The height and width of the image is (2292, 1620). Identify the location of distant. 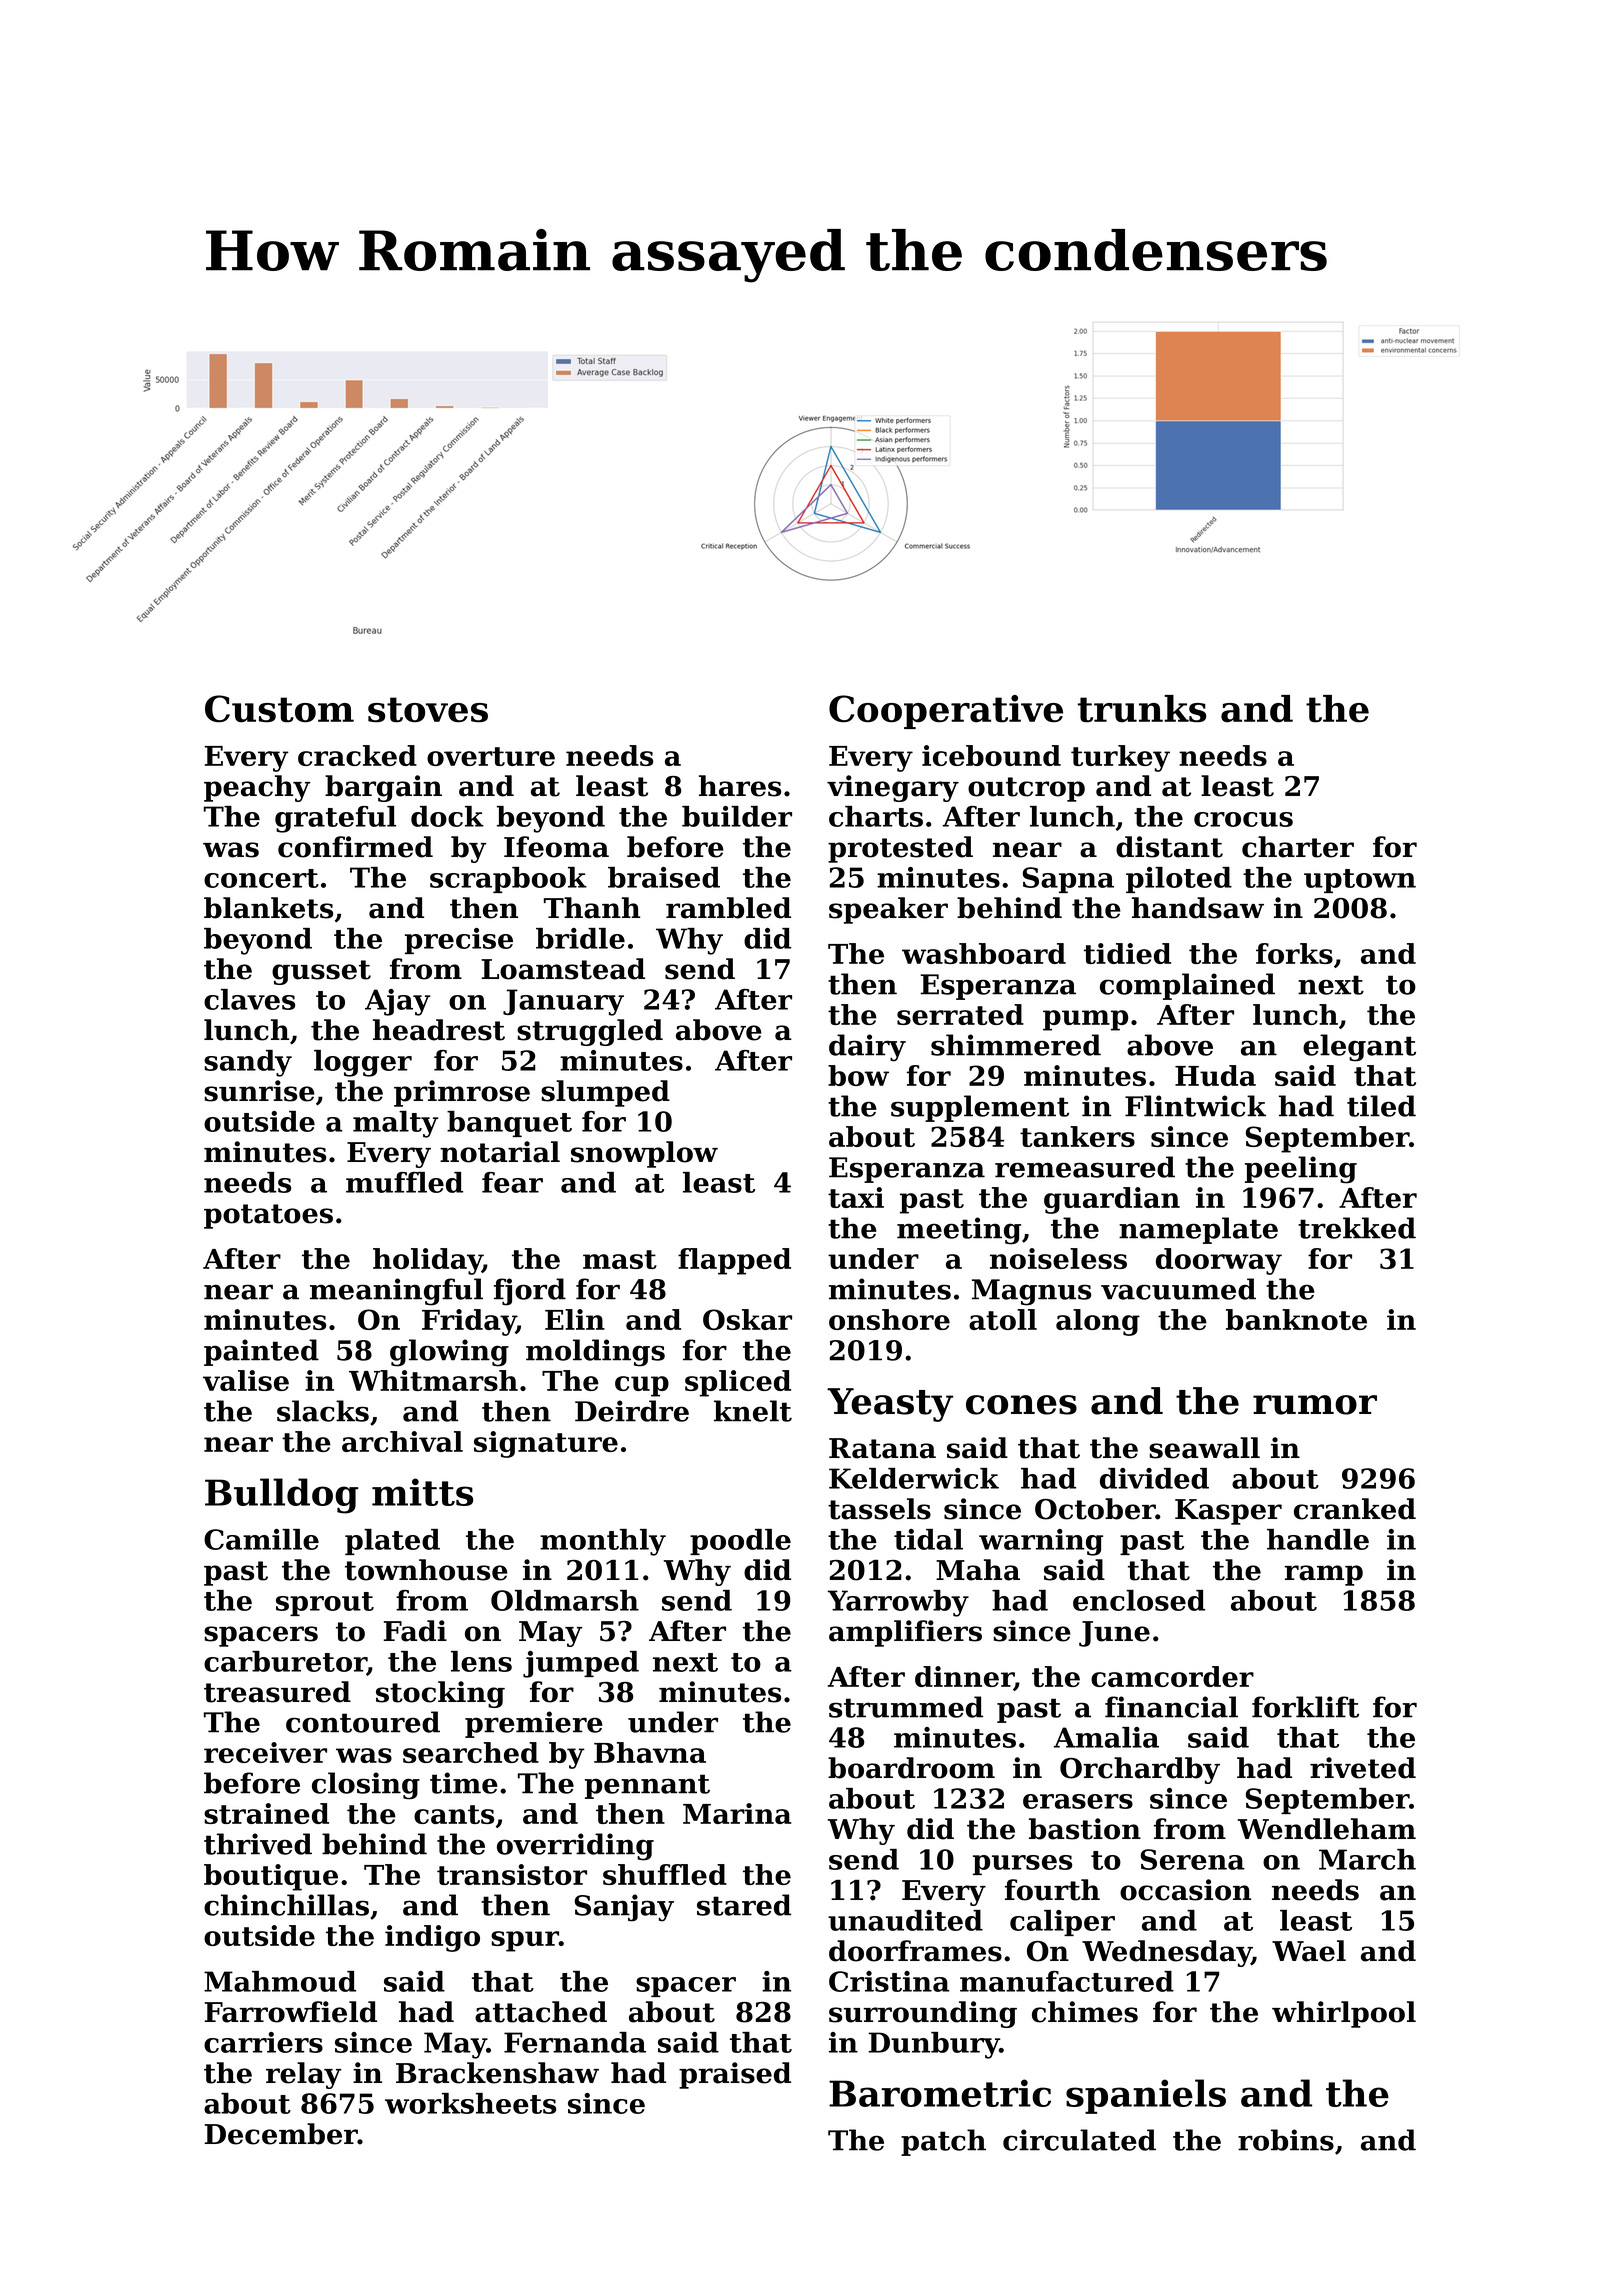
(1169, 847).
